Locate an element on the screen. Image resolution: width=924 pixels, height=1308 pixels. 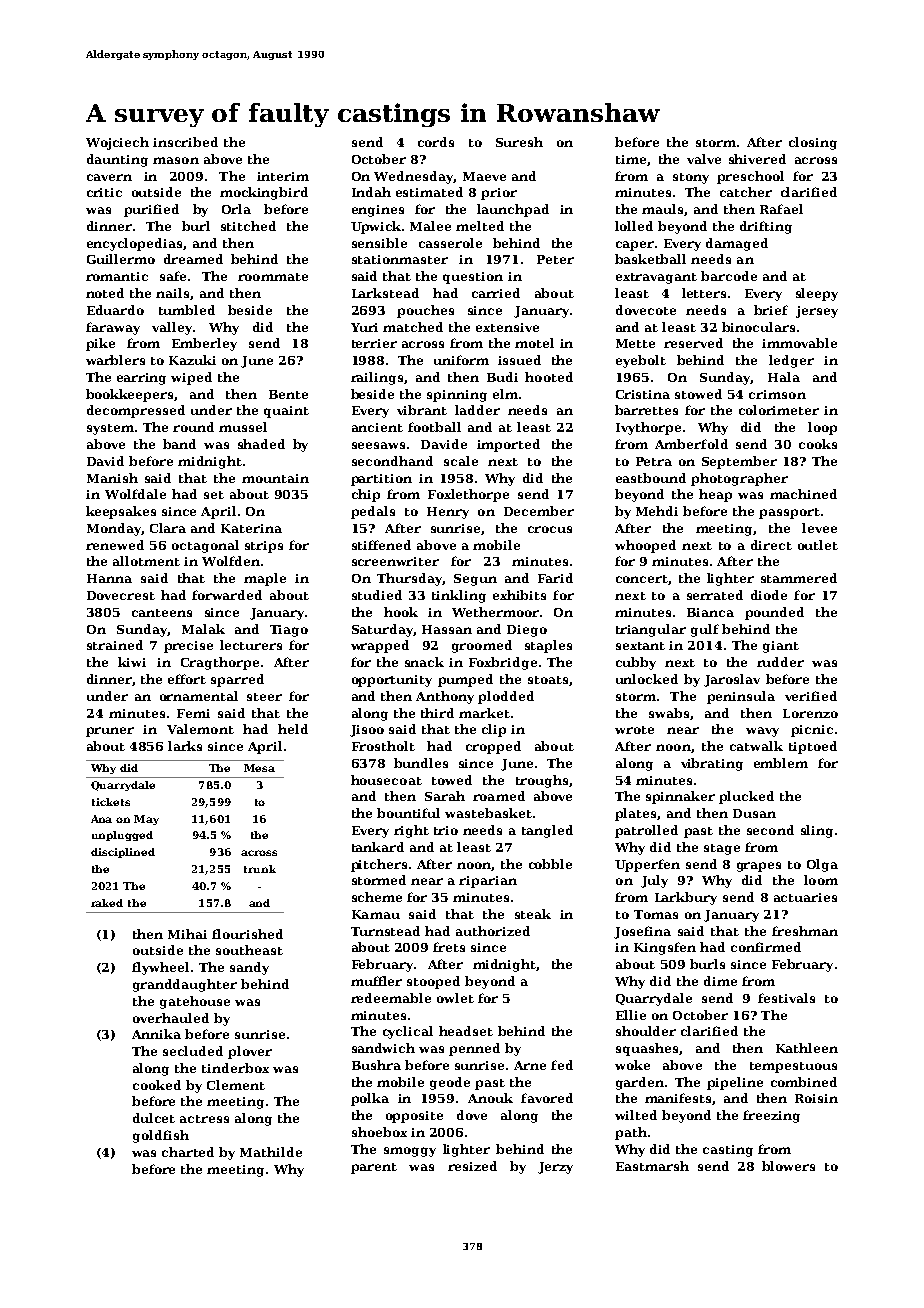
tickets is located at coordinates (111, 802).
